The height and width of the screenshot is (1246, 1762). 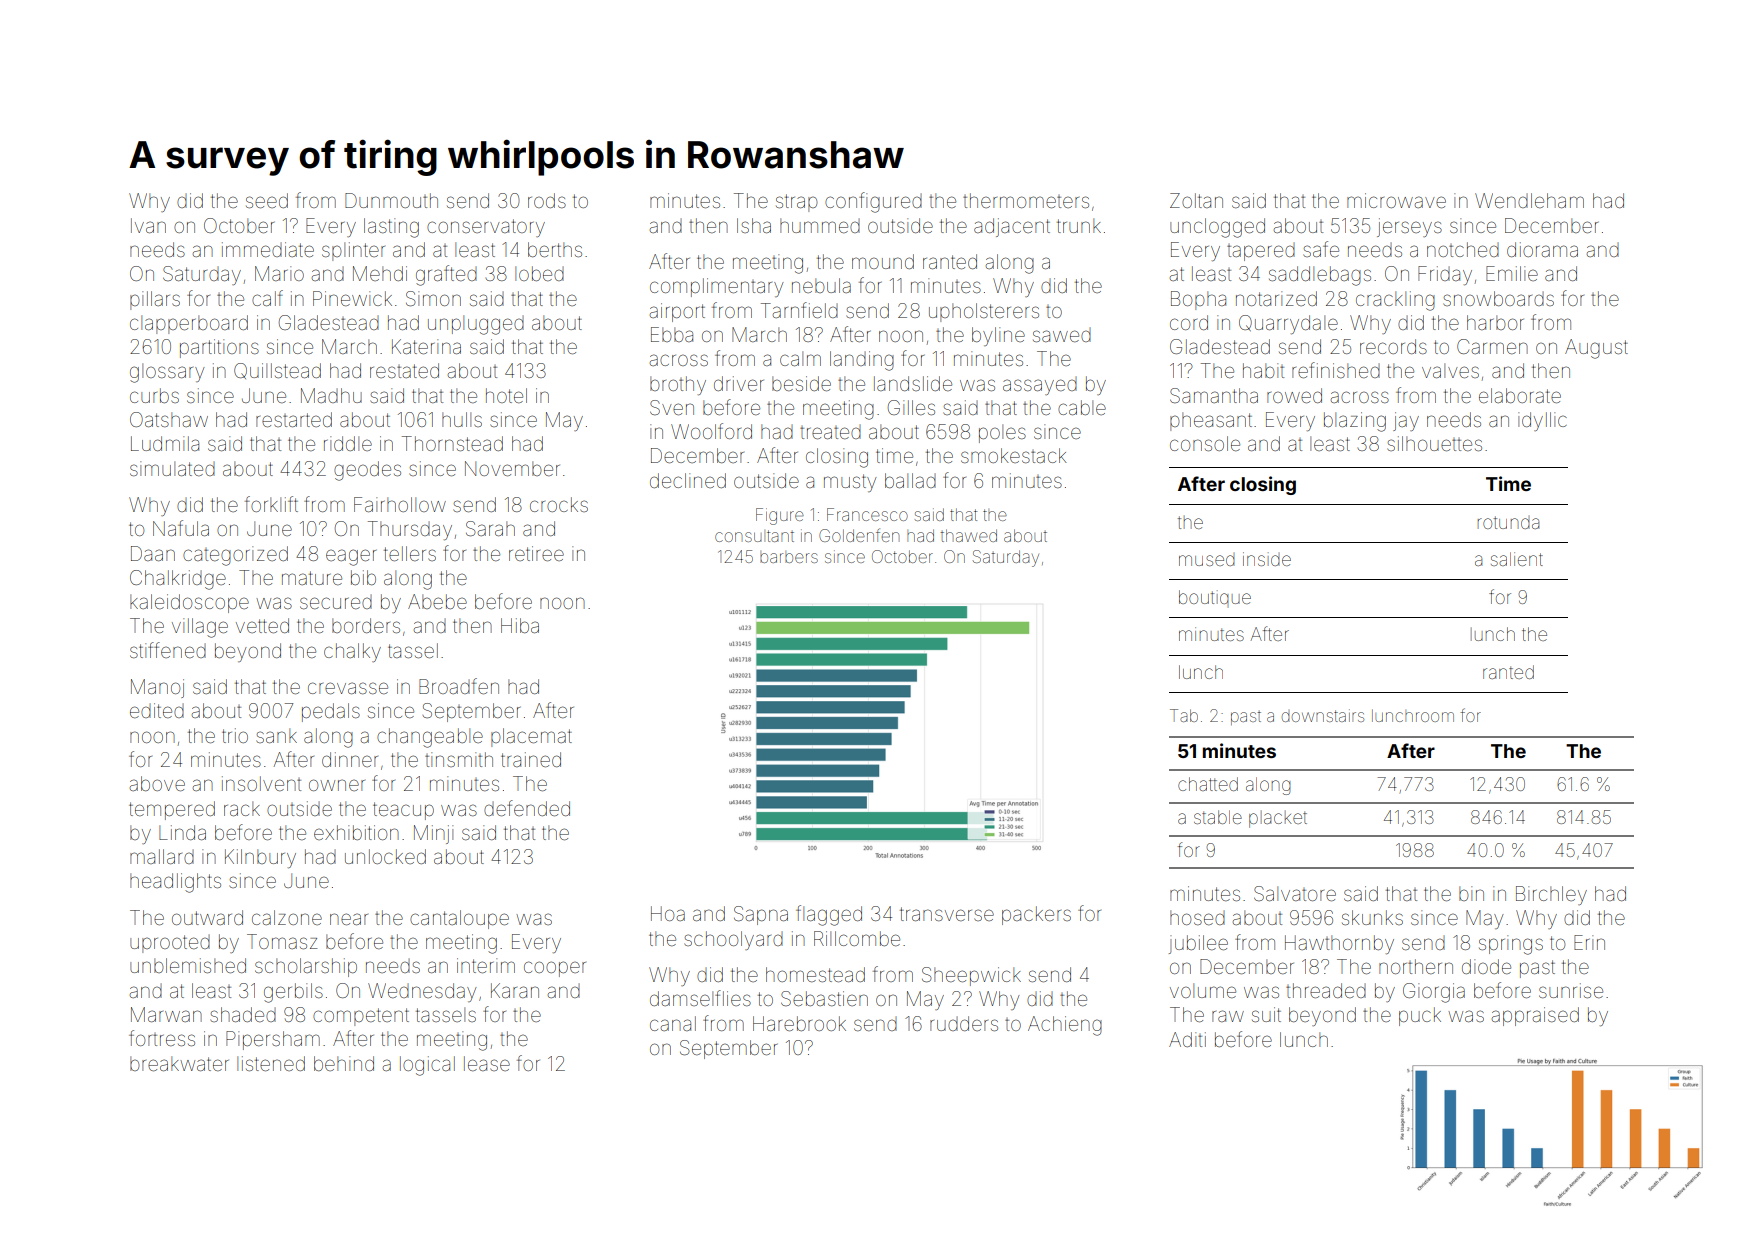 I want to click on smokestack, so click(x=1014, y=455).
